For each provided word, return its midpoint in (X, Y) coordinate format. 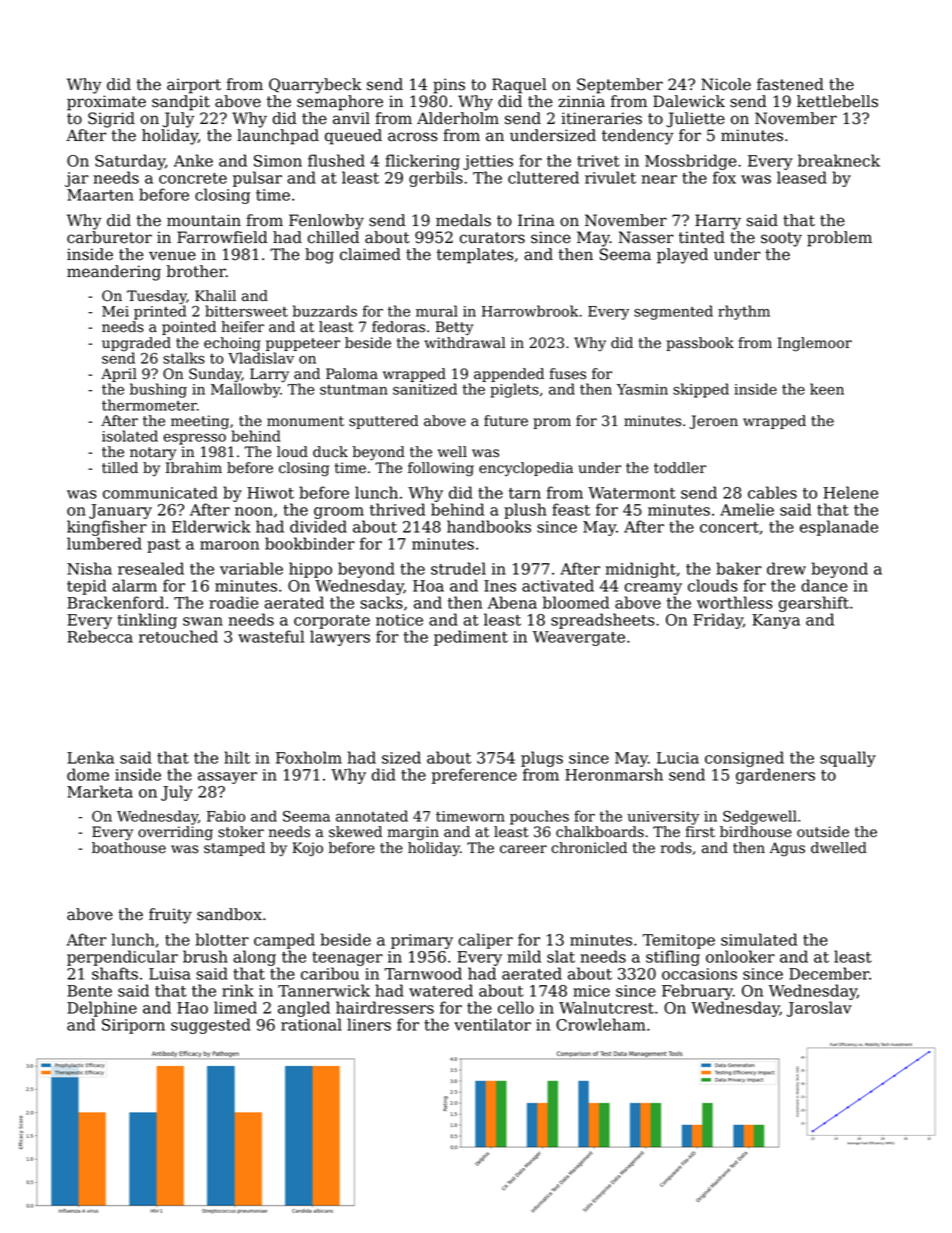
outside (823, 832)
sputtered (383, 422)
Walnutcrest (606, 1007)
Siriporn (133, 1026)
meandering (114, 273)
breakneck (839, 160)
